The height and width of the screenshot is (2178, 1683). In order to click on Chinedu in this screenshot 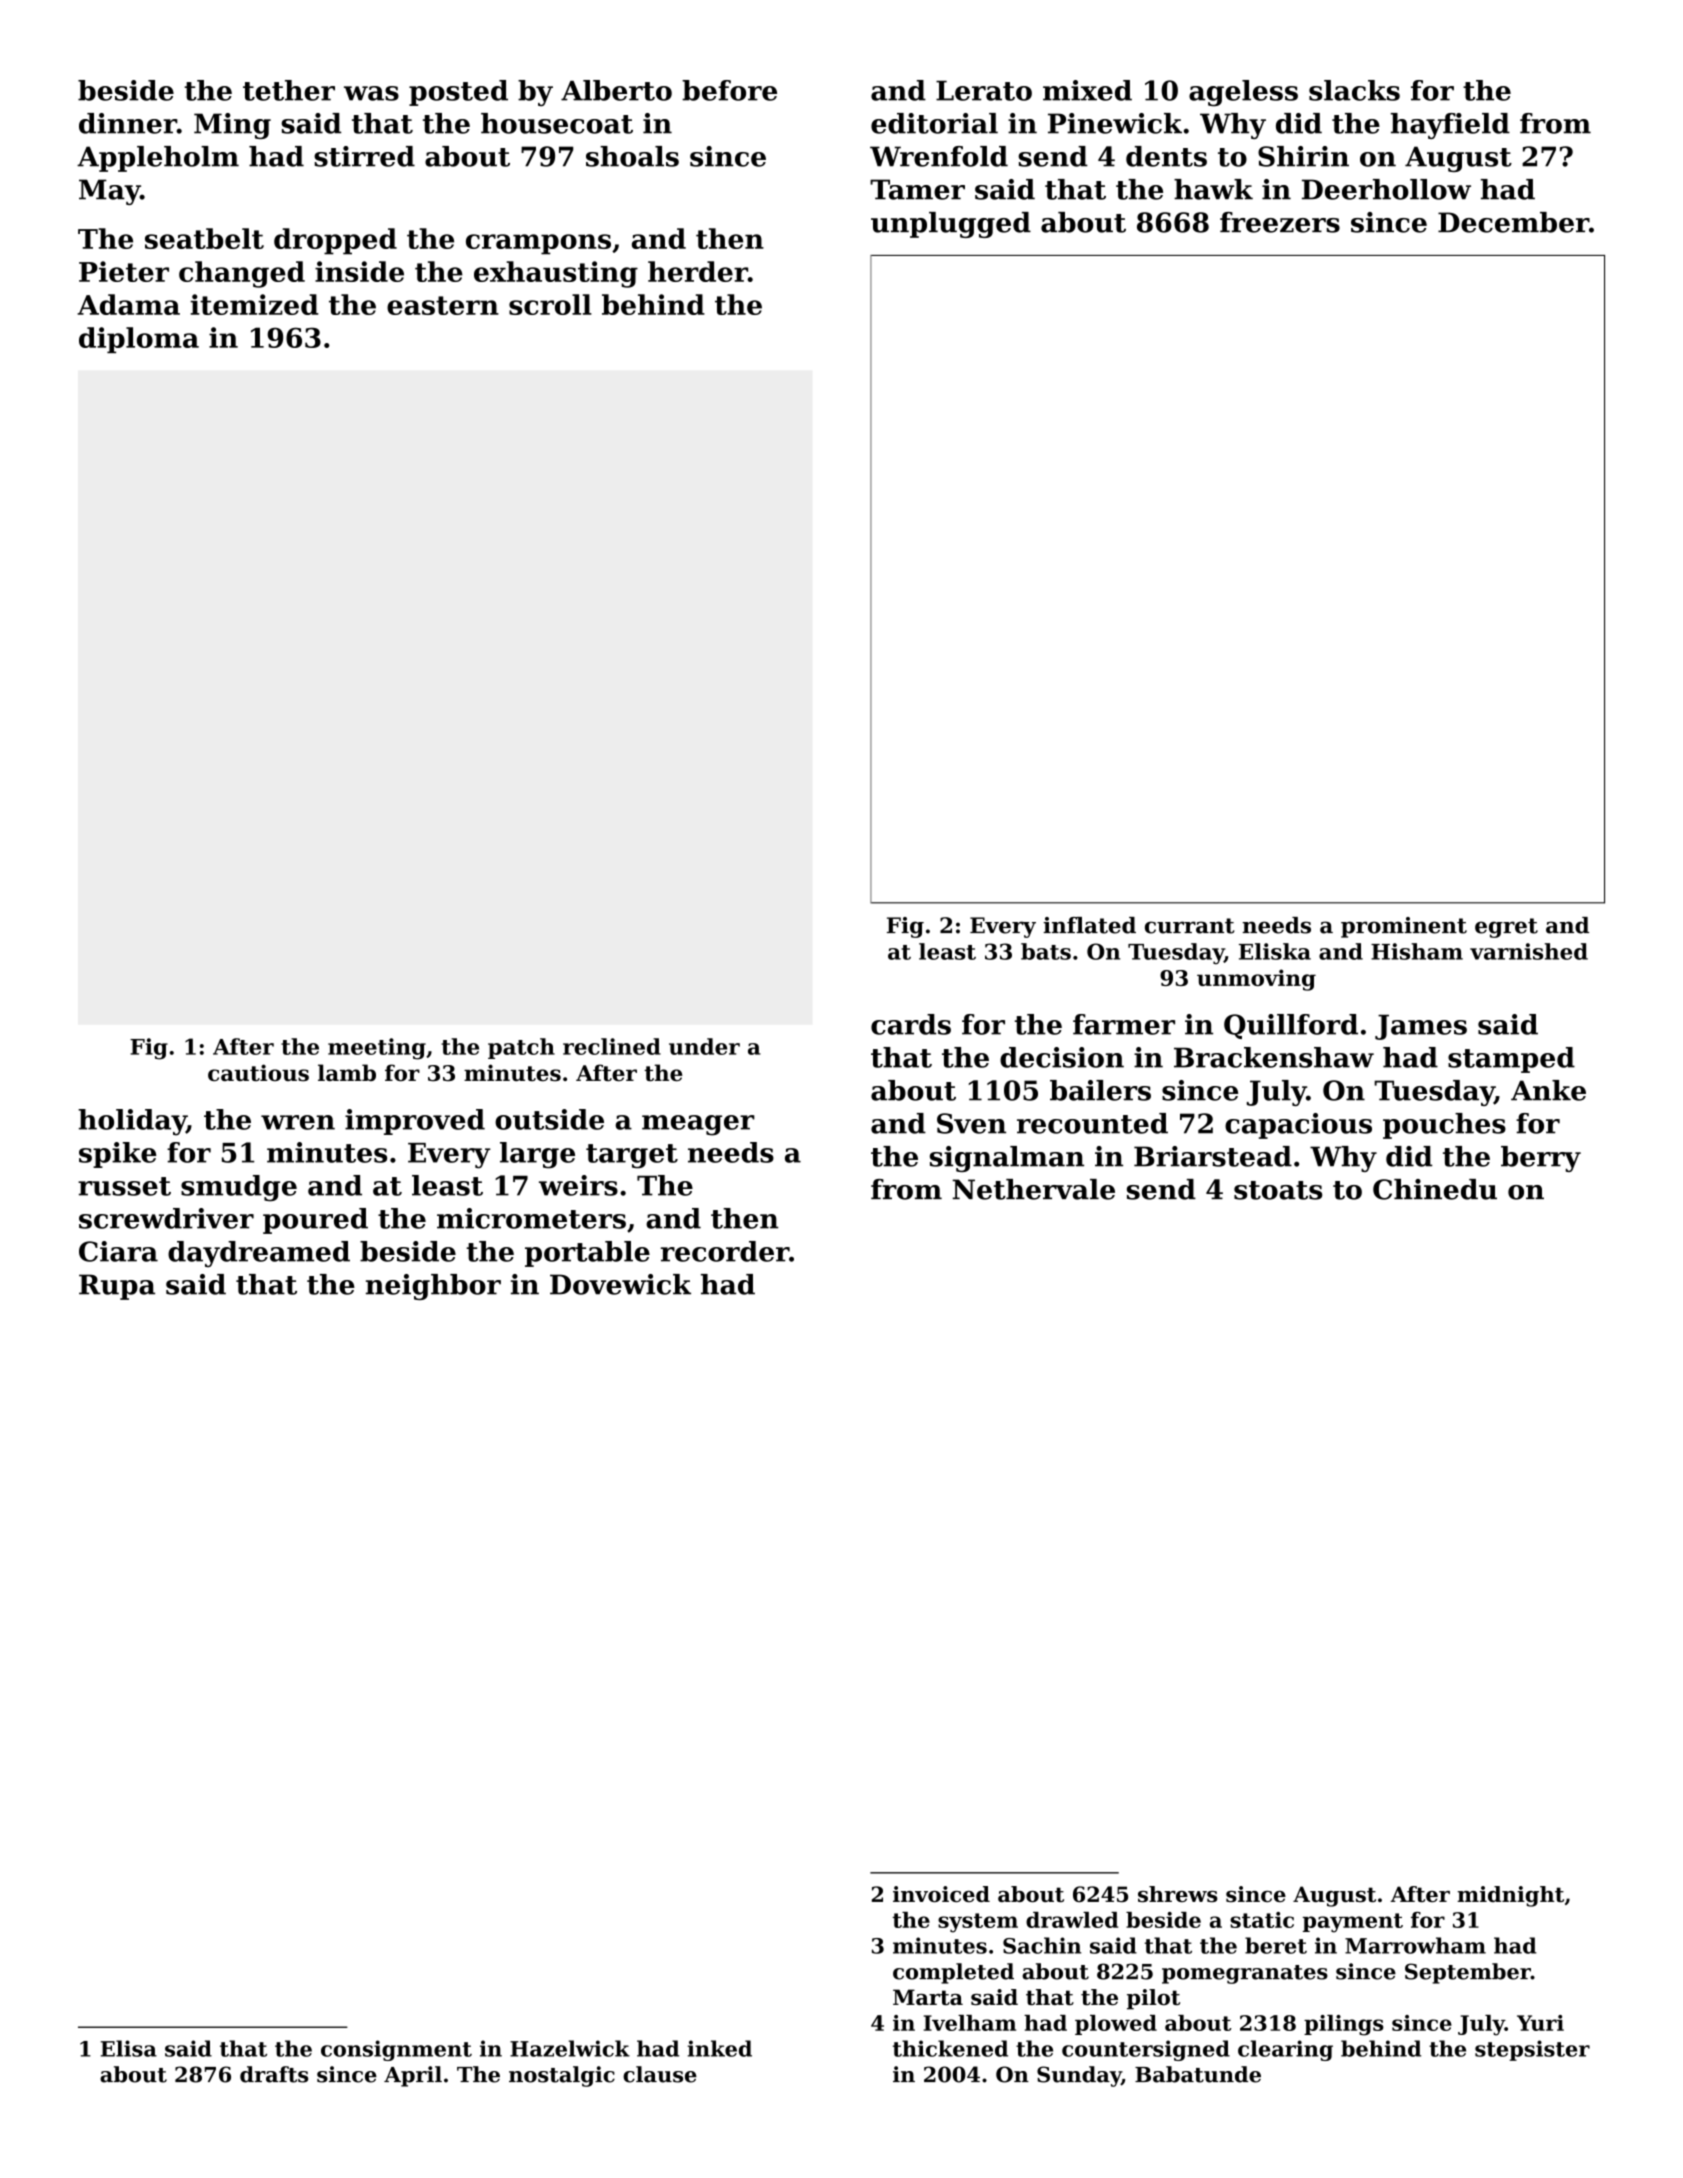, I will do `click(1435, 1189)`.
